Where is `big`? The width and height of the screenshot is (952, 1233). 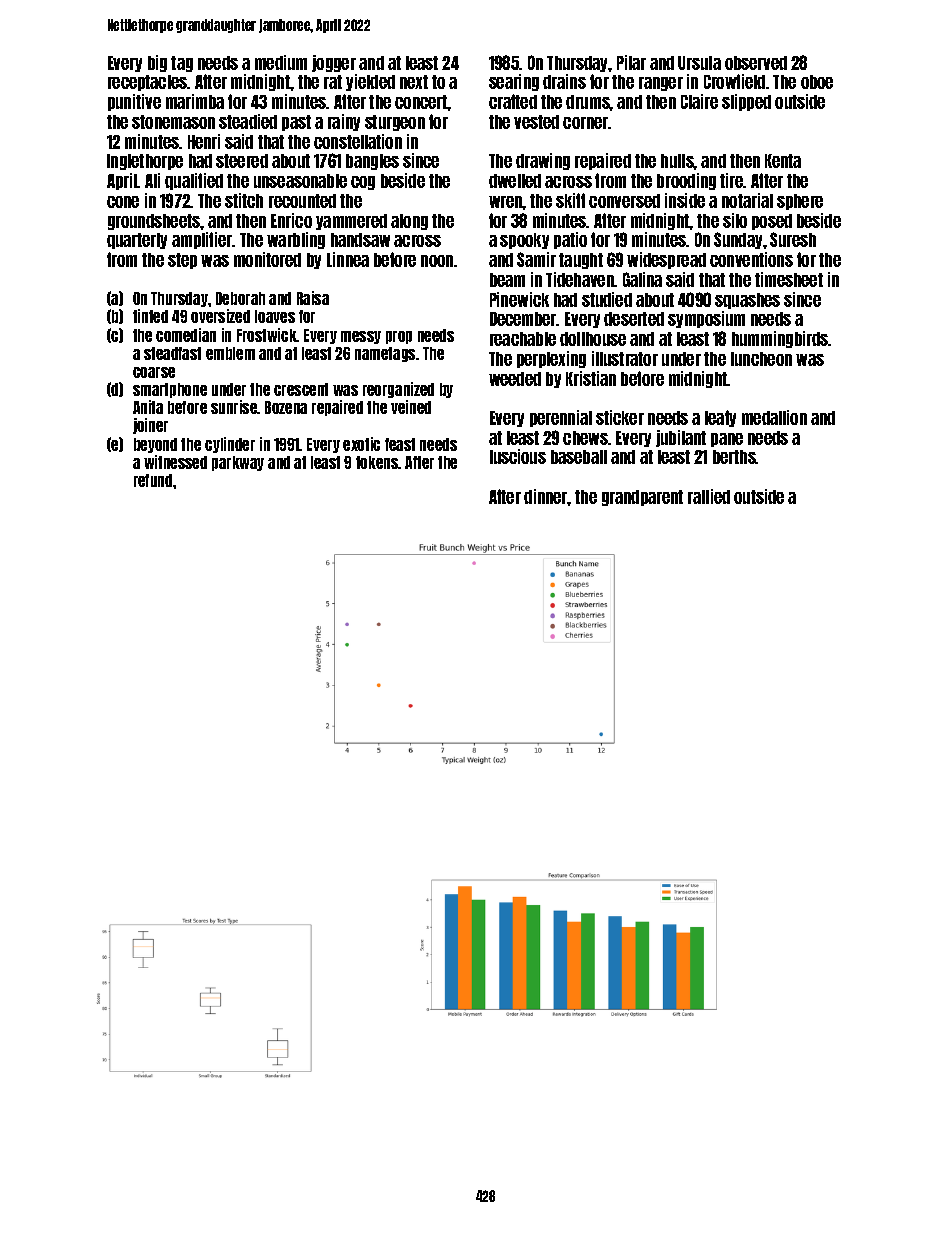
big is located at coordinates (157, 63).
